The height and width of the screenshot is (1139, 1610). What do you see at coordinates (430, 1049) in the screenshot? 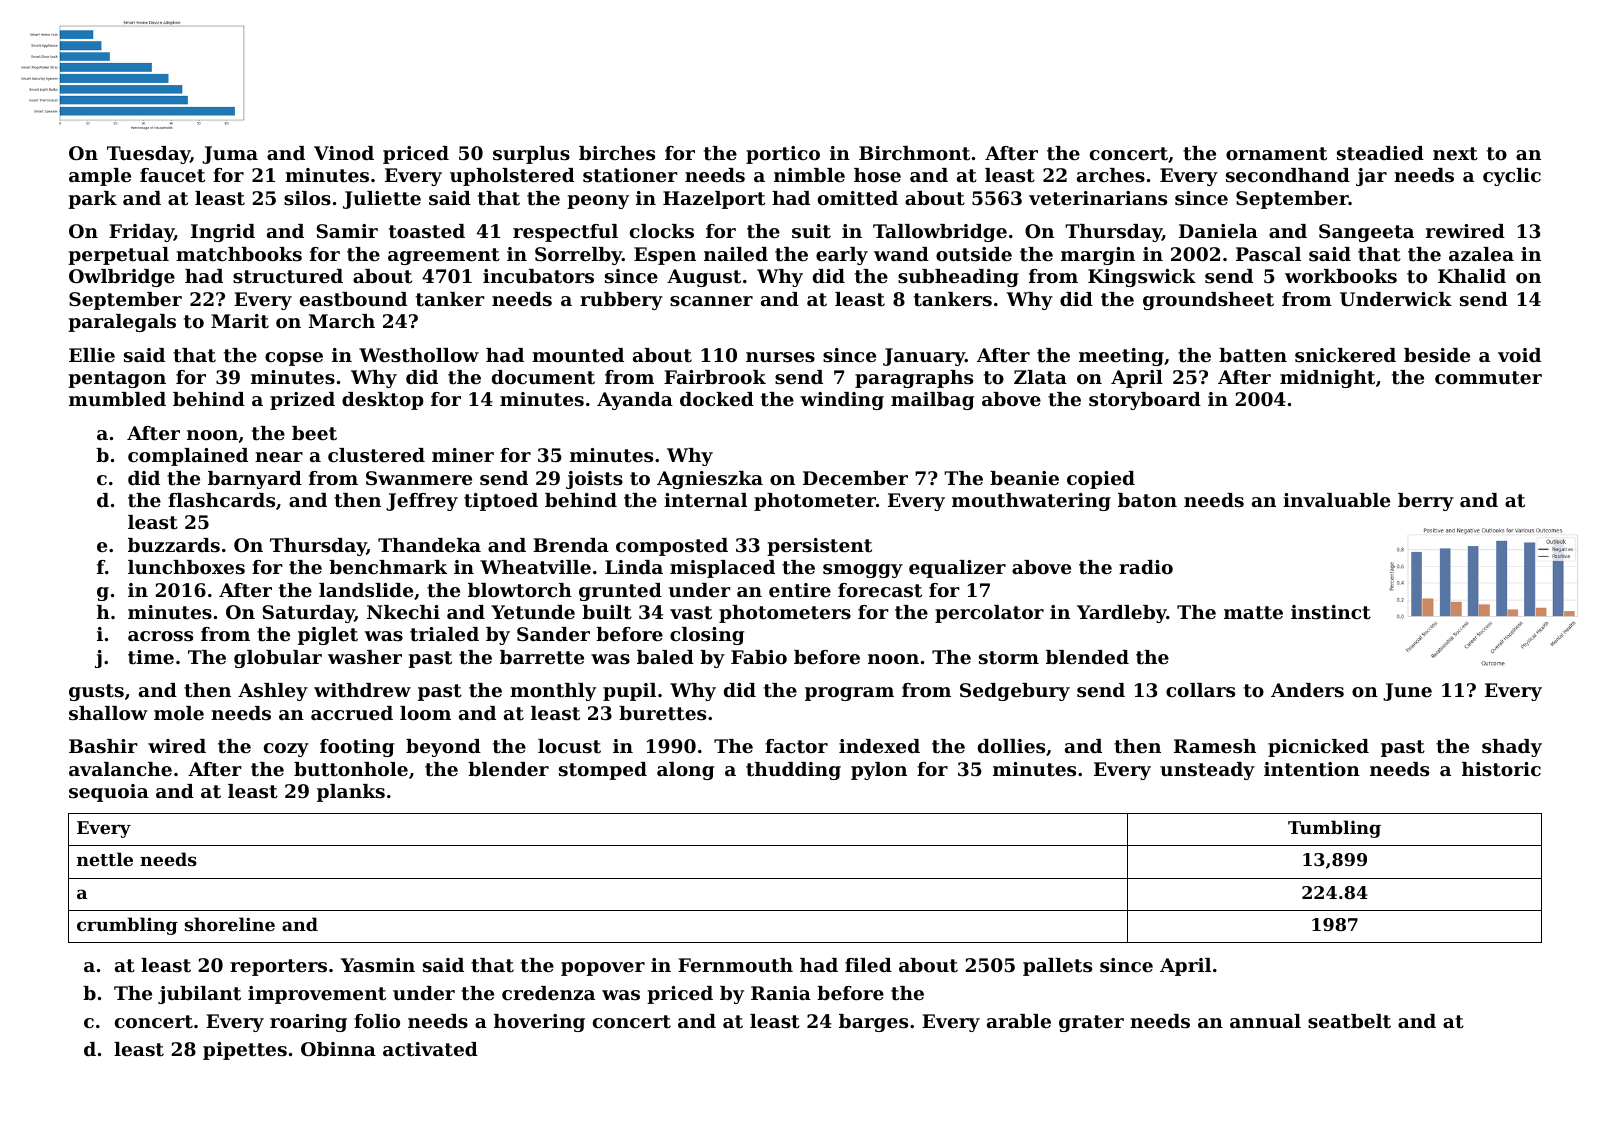
I see `activated` at bounding box center [430, 1049].
